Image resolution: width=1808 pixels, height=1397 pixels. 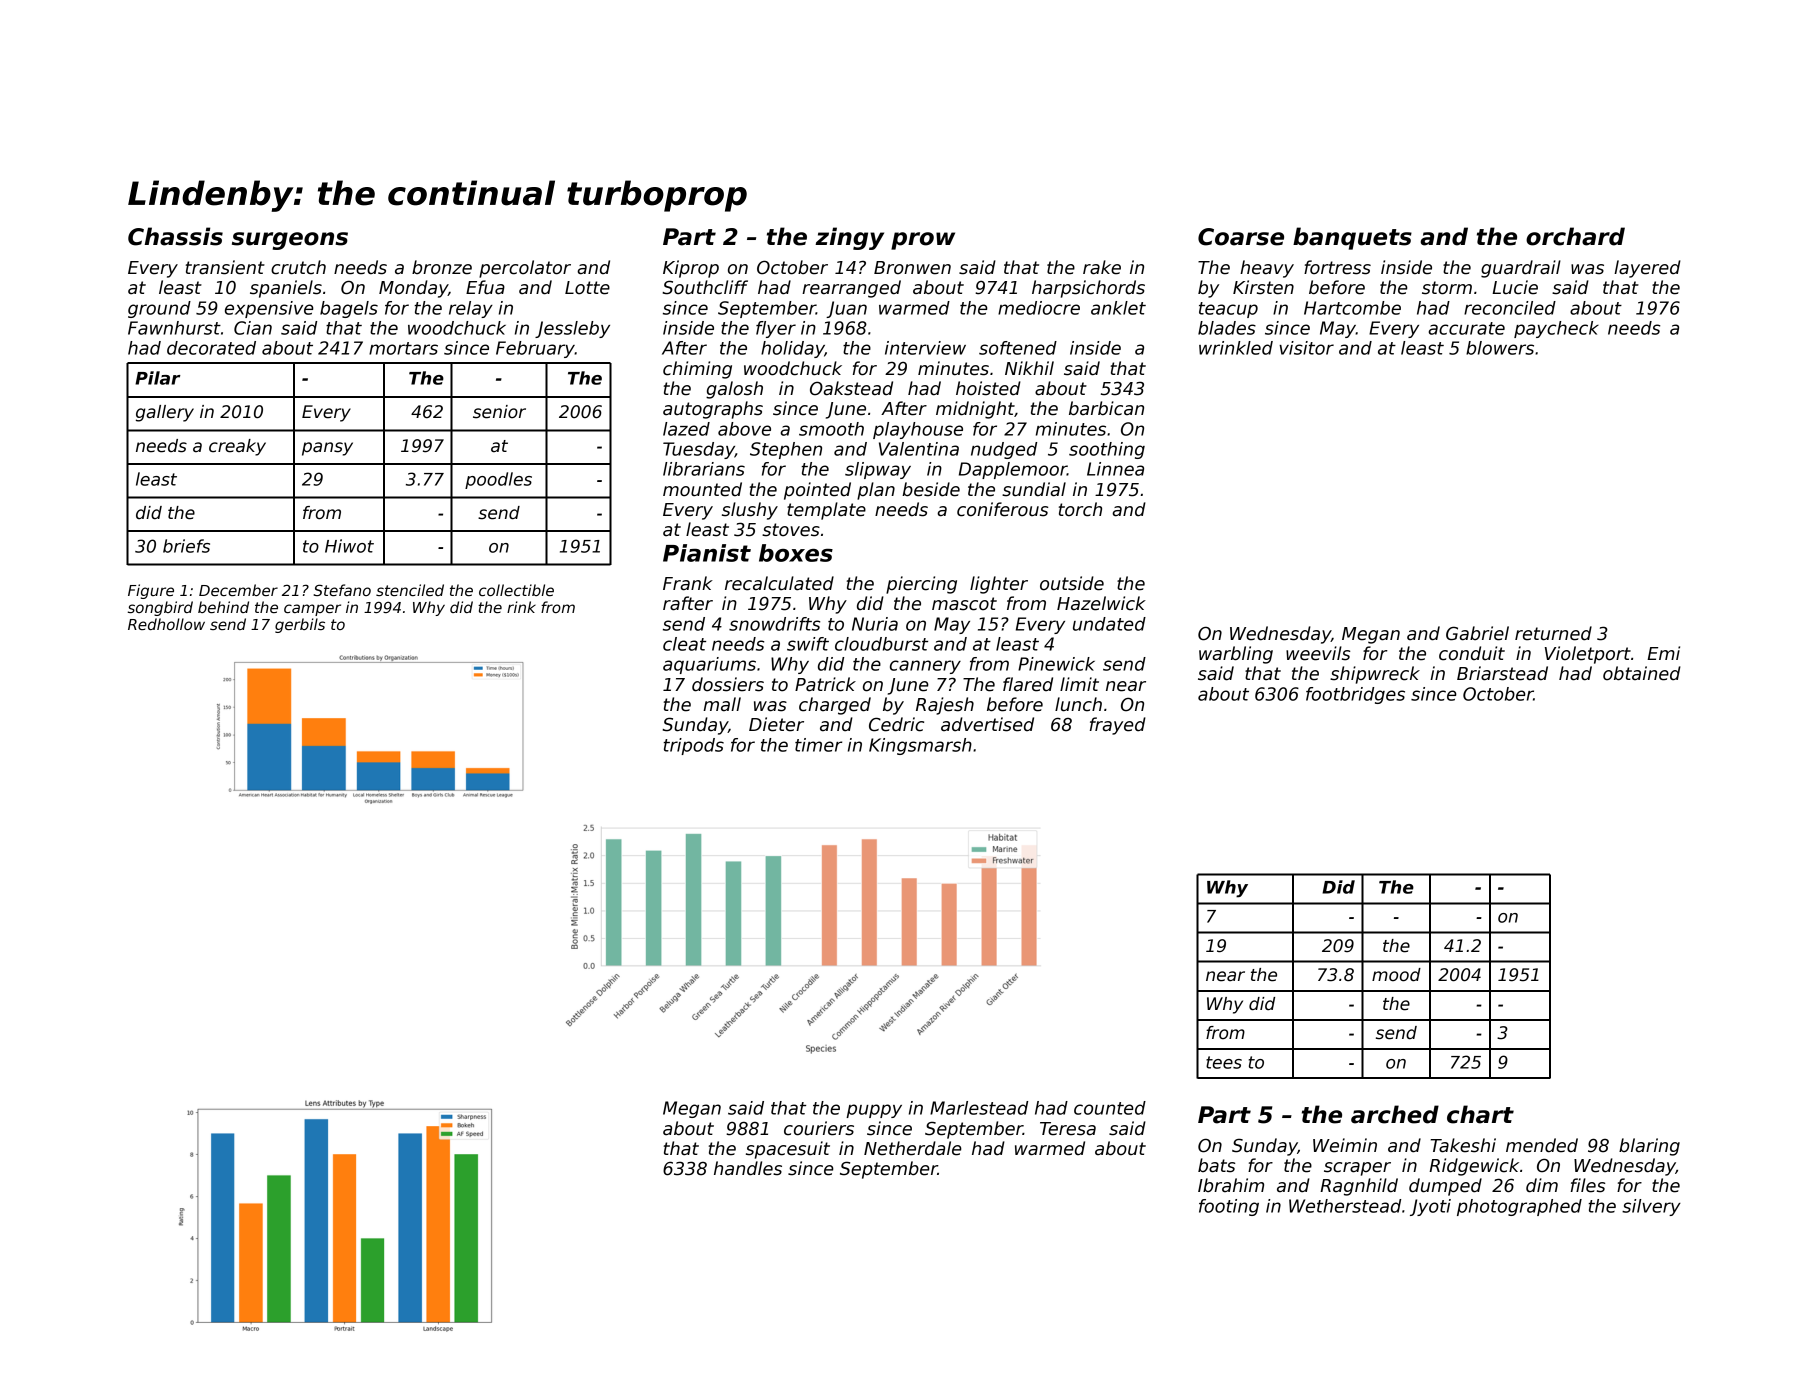 What do you see at coordinates (1355, 695) in the document?
I see `footbridges` at bounding box center [1355, 695].
